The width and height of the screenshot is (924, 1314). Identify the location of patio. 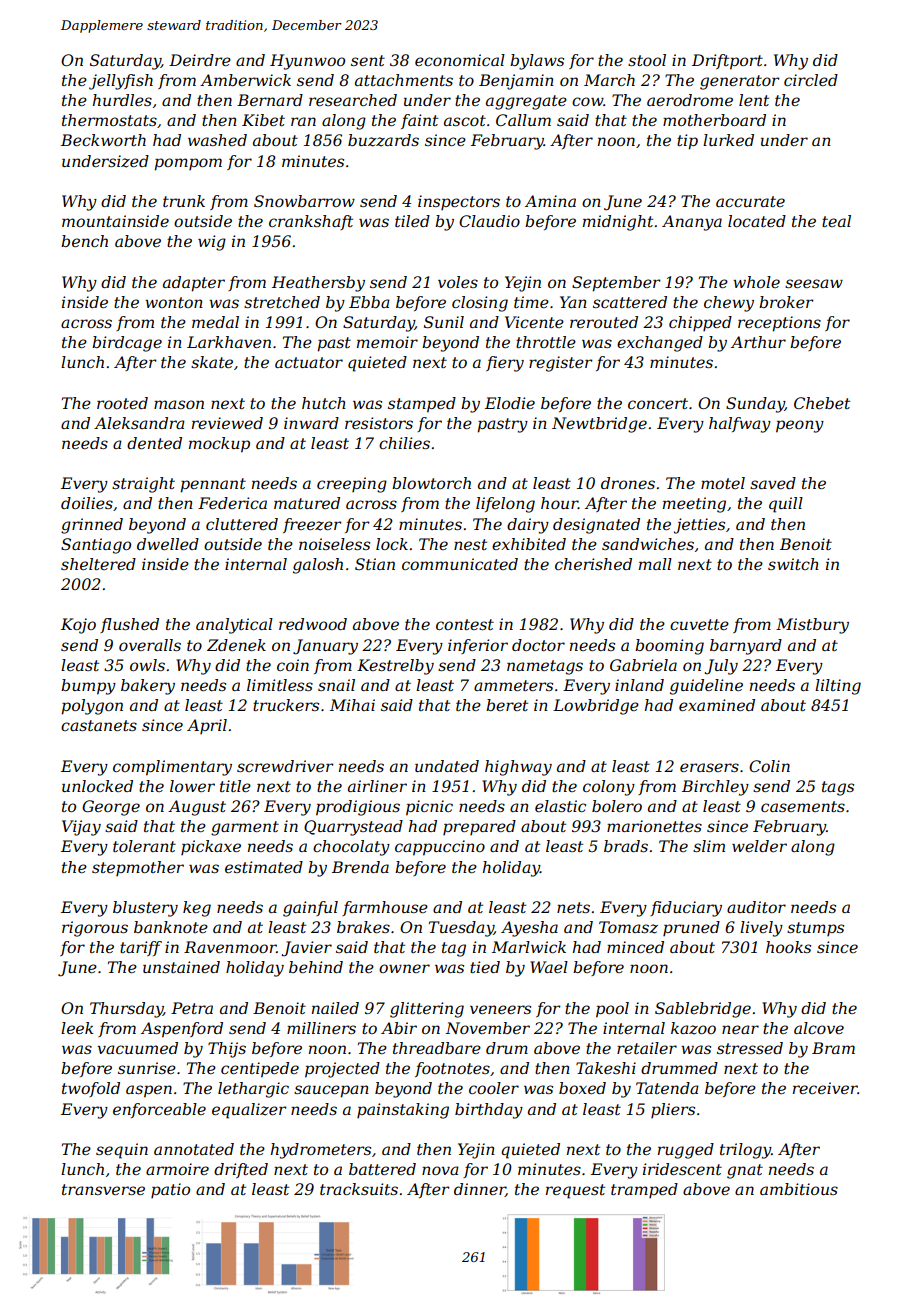
(170, 1190).
